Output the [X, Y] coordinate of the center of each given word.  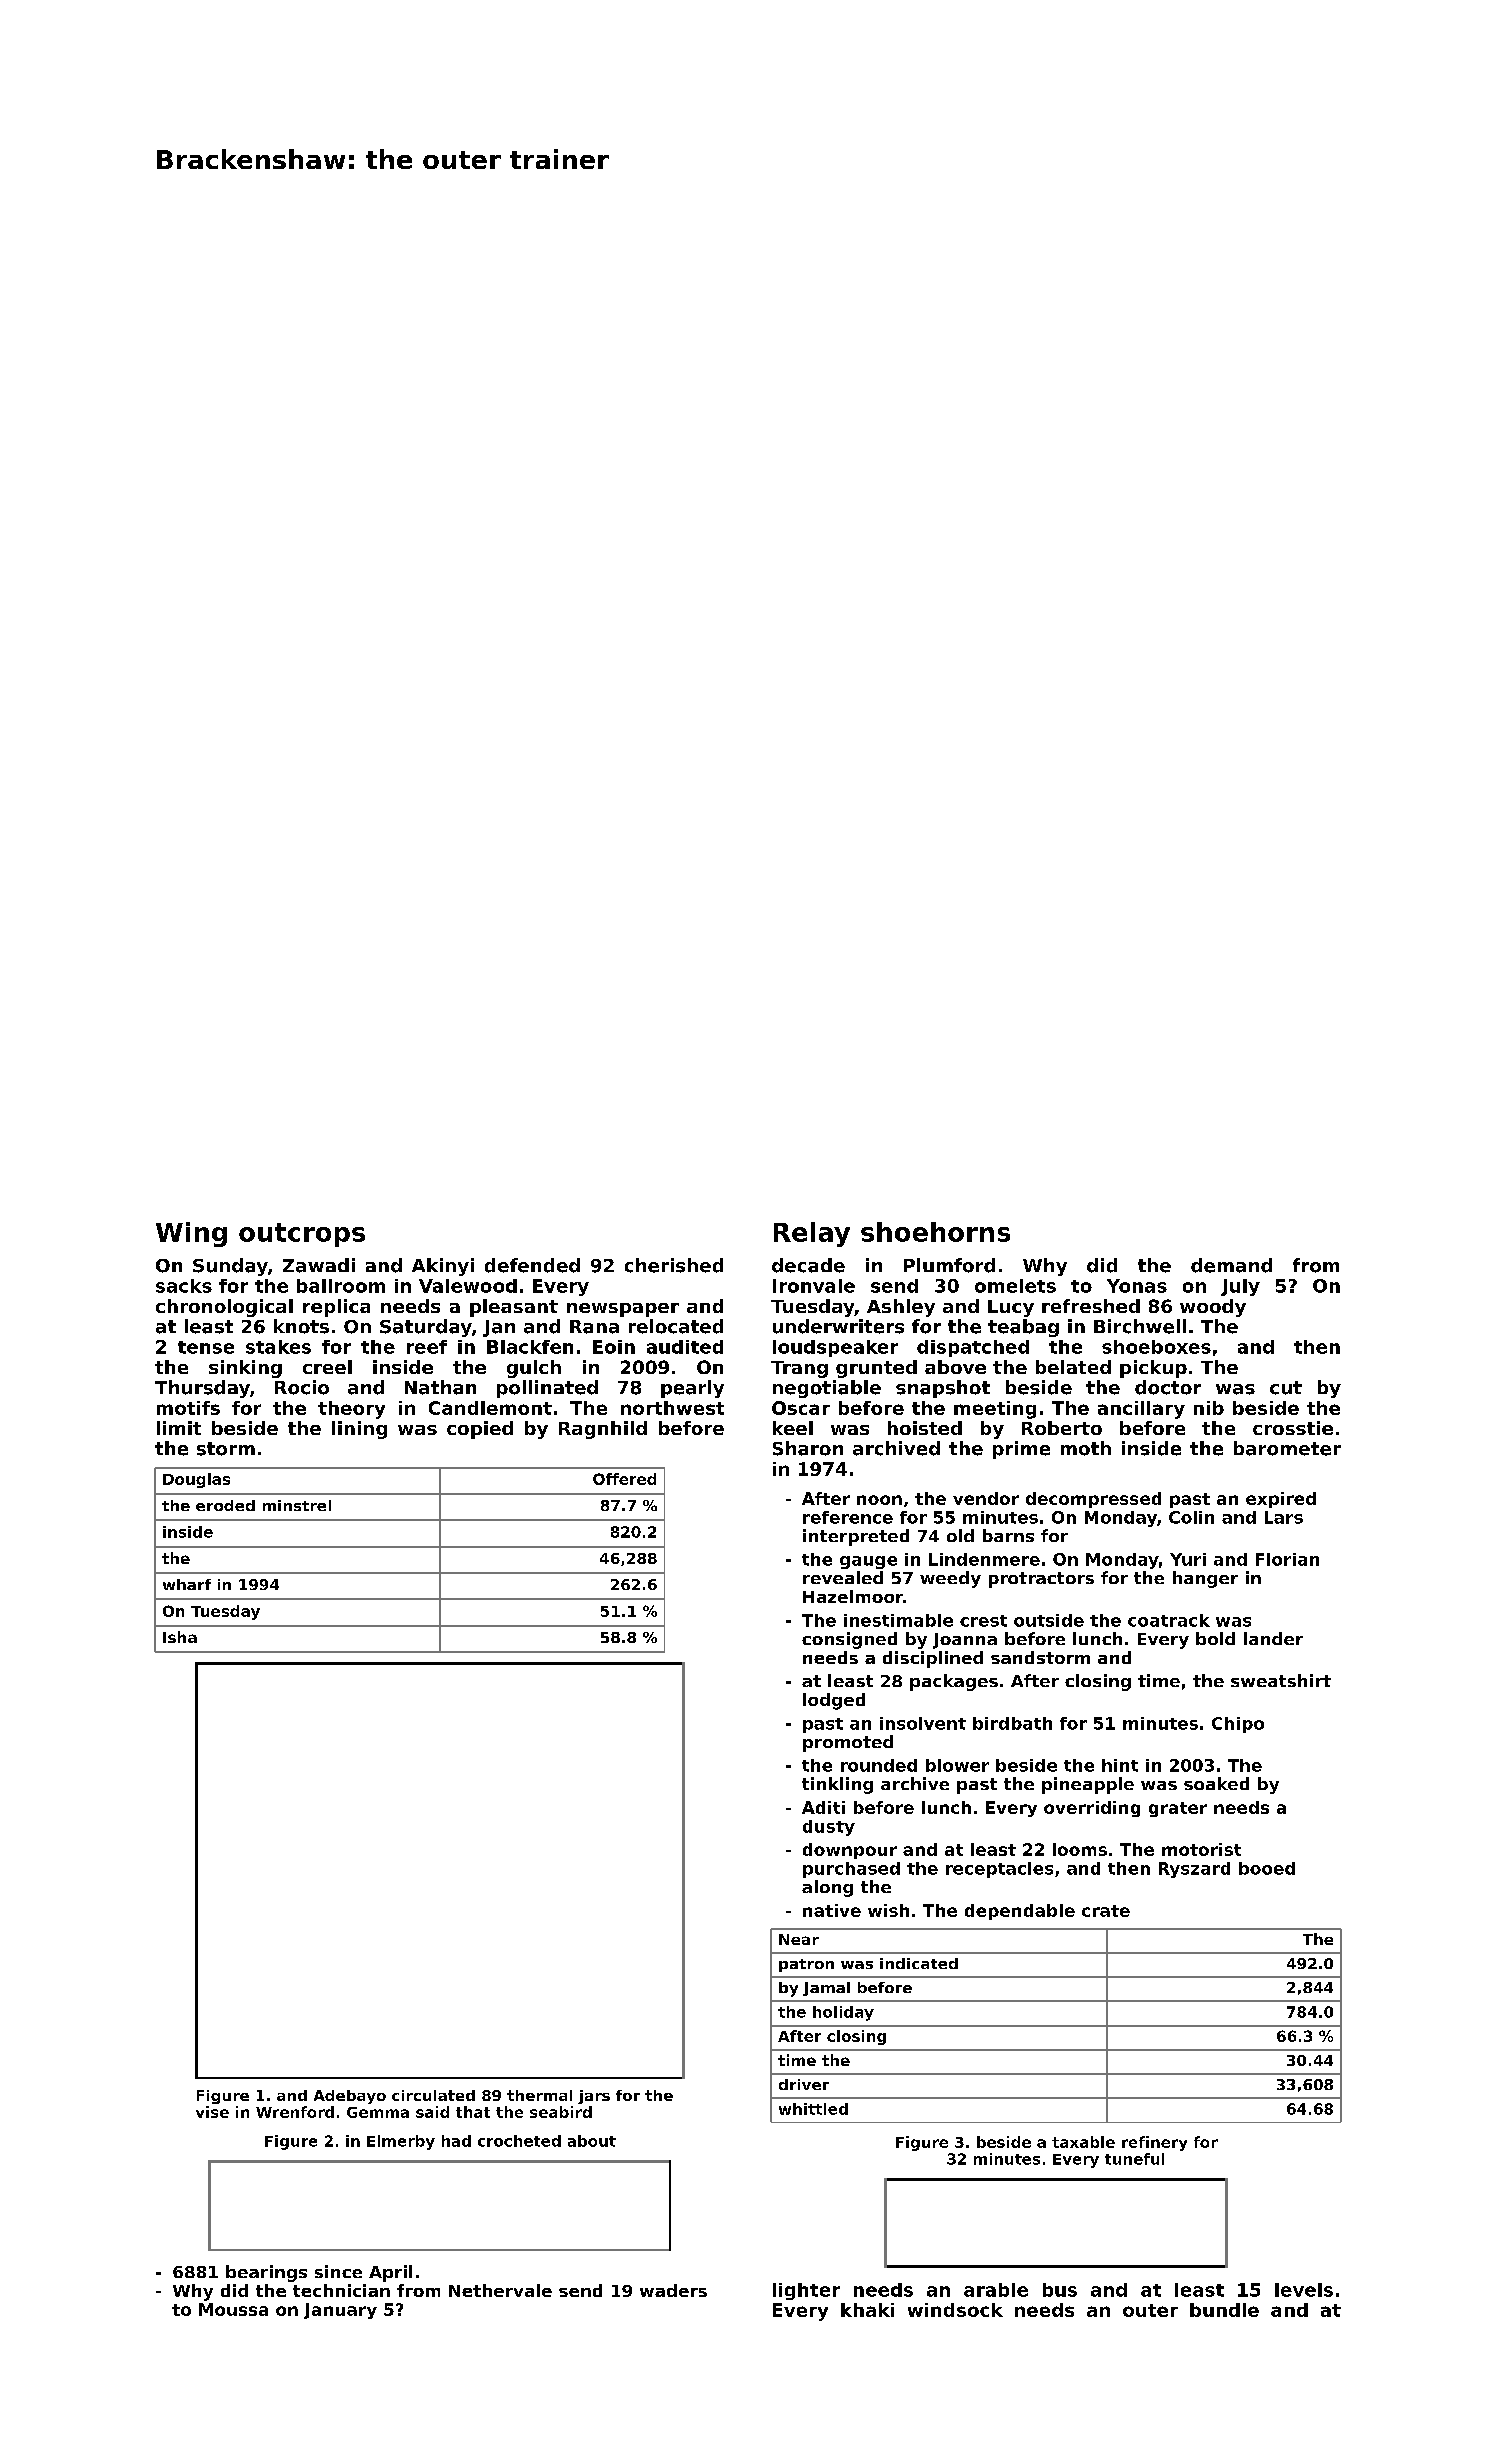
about [592, 2141]
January [340, 2311]
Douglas [196, 1480]
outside [1049, 1620]
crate [1106, 1911]
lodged [834, 1701]
